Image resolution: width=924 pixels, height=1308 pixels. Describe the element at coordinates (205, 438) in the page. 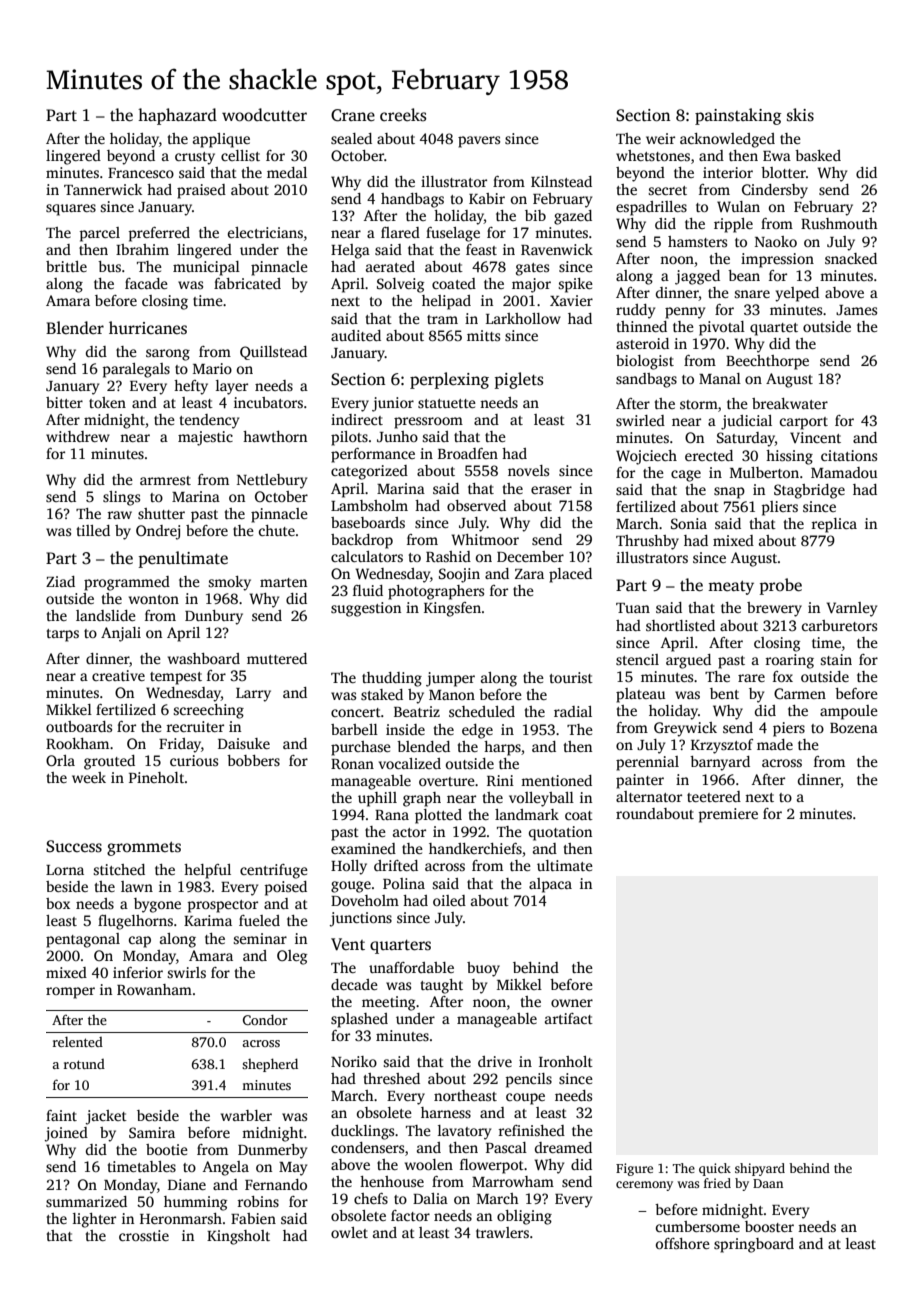

I see `majestic` at that location.
